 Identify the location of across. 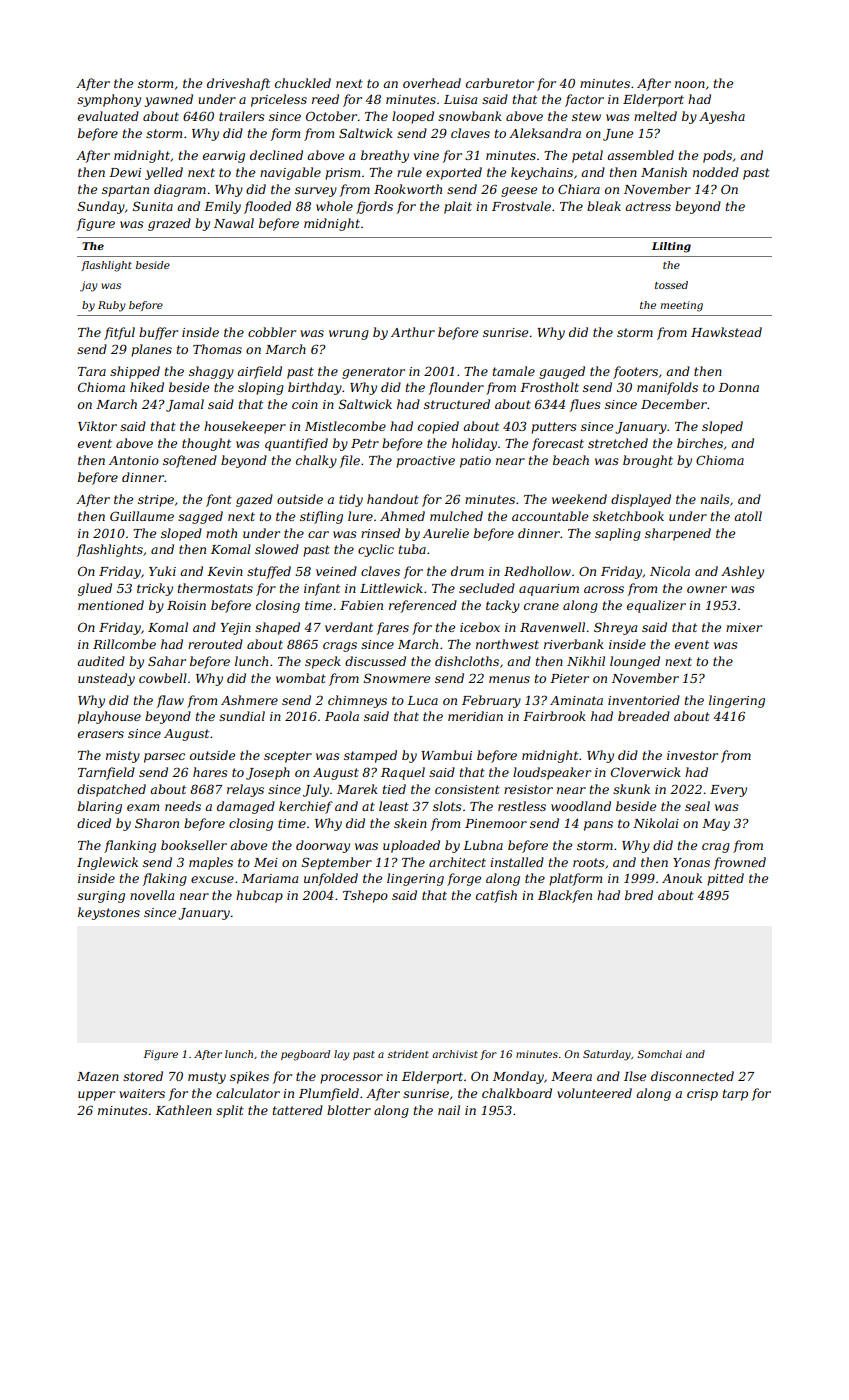
(604, 589).
